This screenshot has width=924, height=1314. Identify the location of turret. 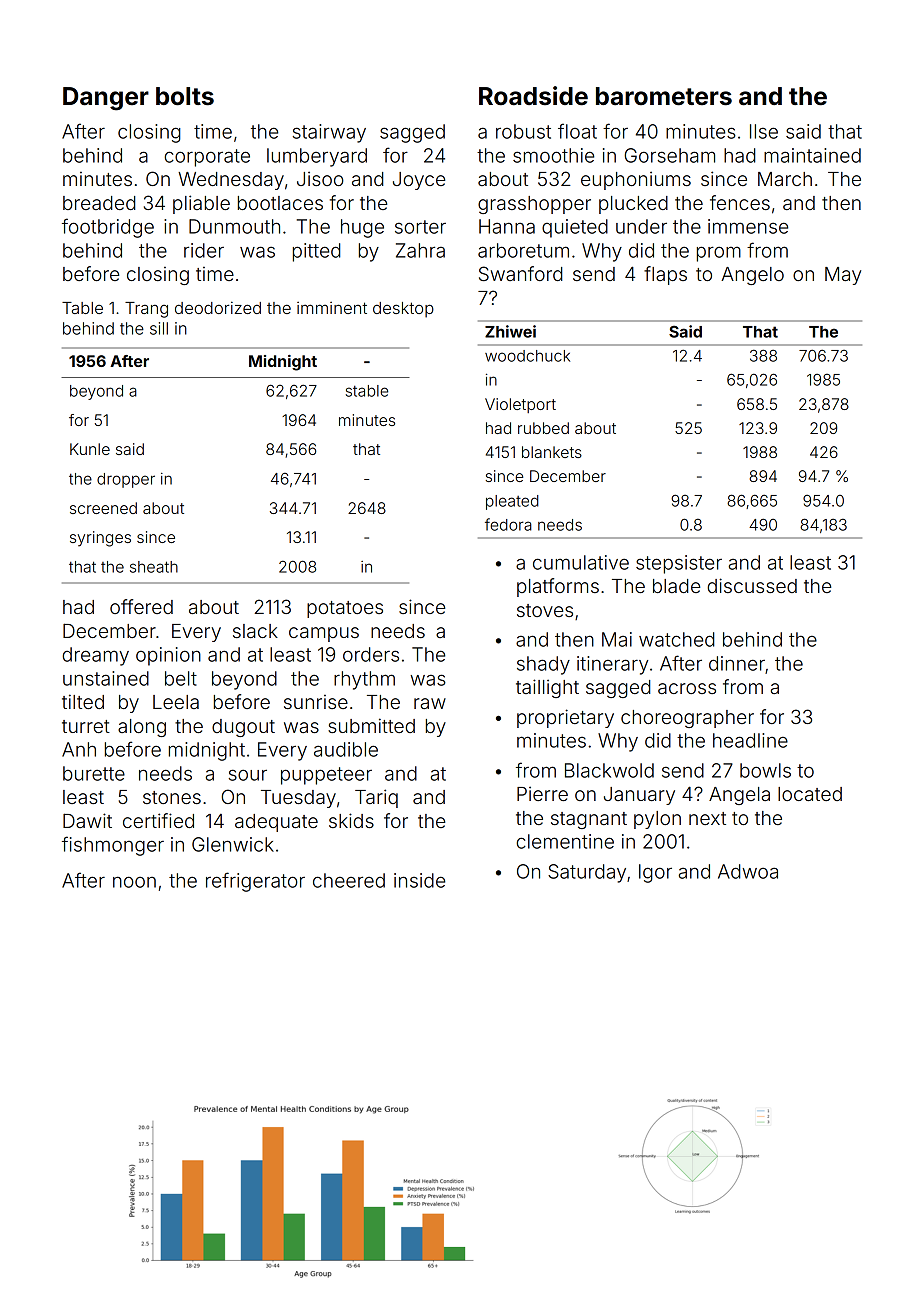
(86, 726).
